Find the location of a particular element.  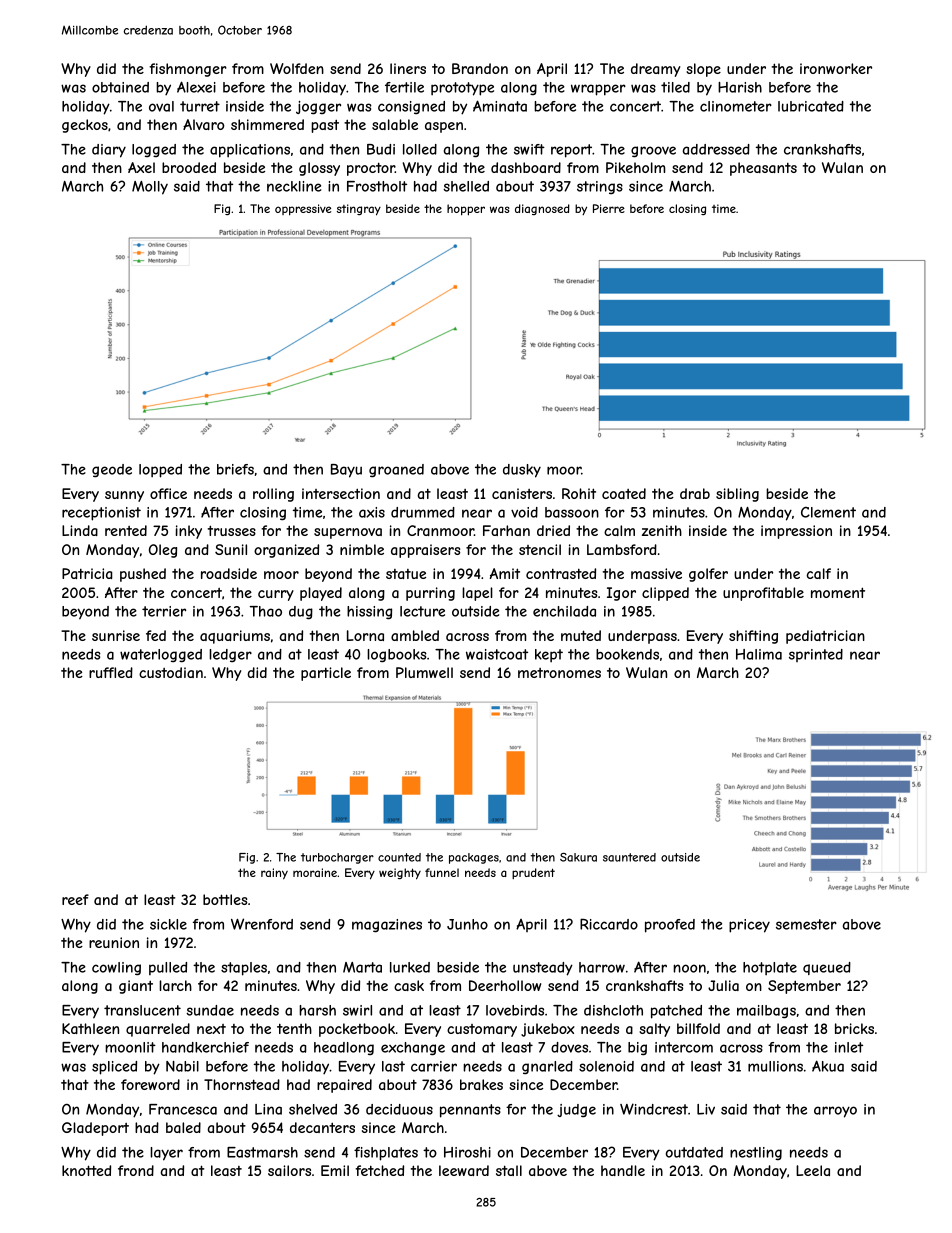

hopper is located at coordinates (466, 210).
